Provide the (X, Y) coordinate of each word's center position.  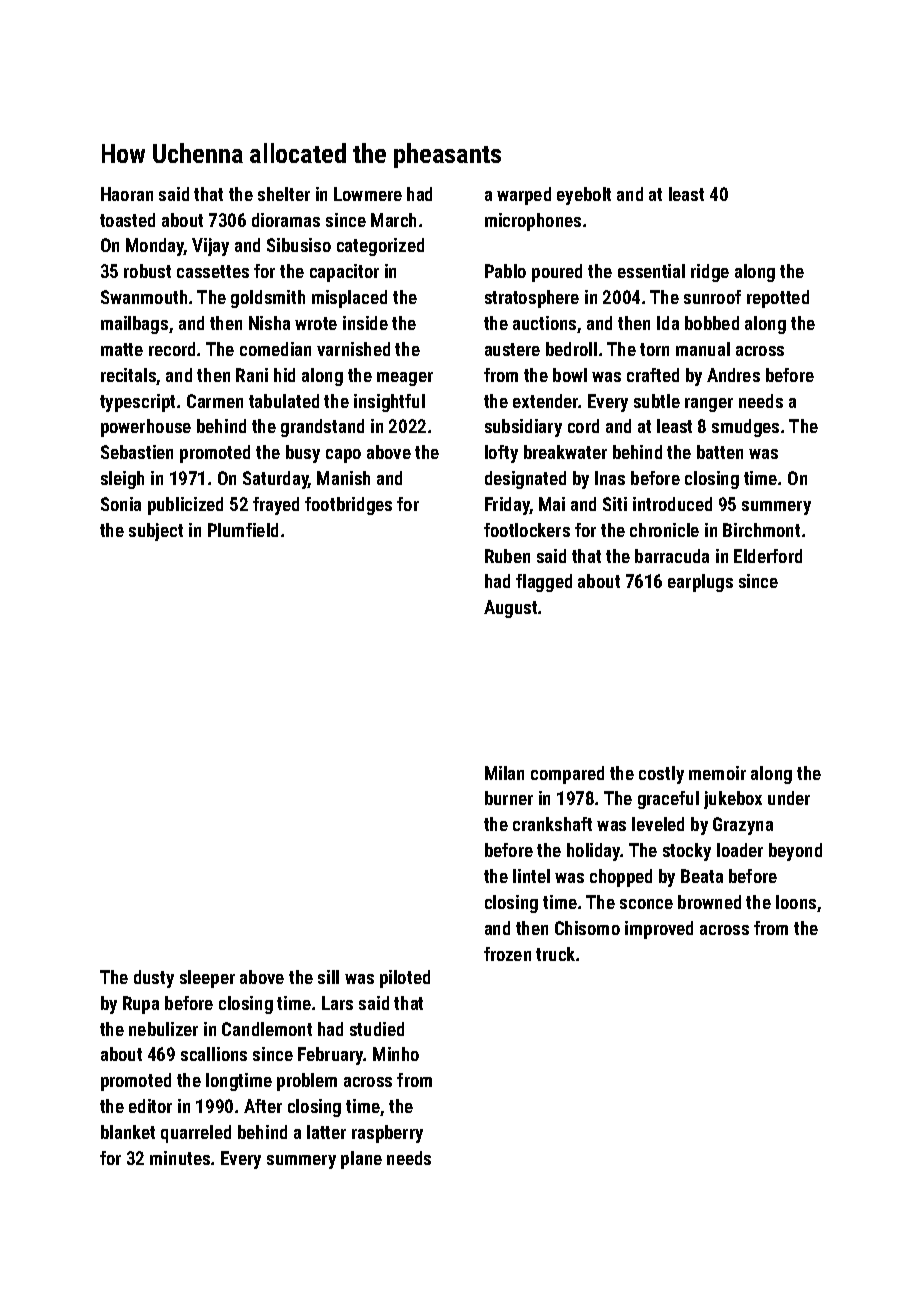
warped (524, 196)
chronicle (664, 530)
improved (659, 930)
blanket (128, 1132)
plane (361, 1160)
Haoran (127, 194)
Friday (507, 506)
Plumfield (243, 530)
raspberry (387, 1134)
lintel (531, 876)
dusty (154, 979)
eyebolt (584, 196)
